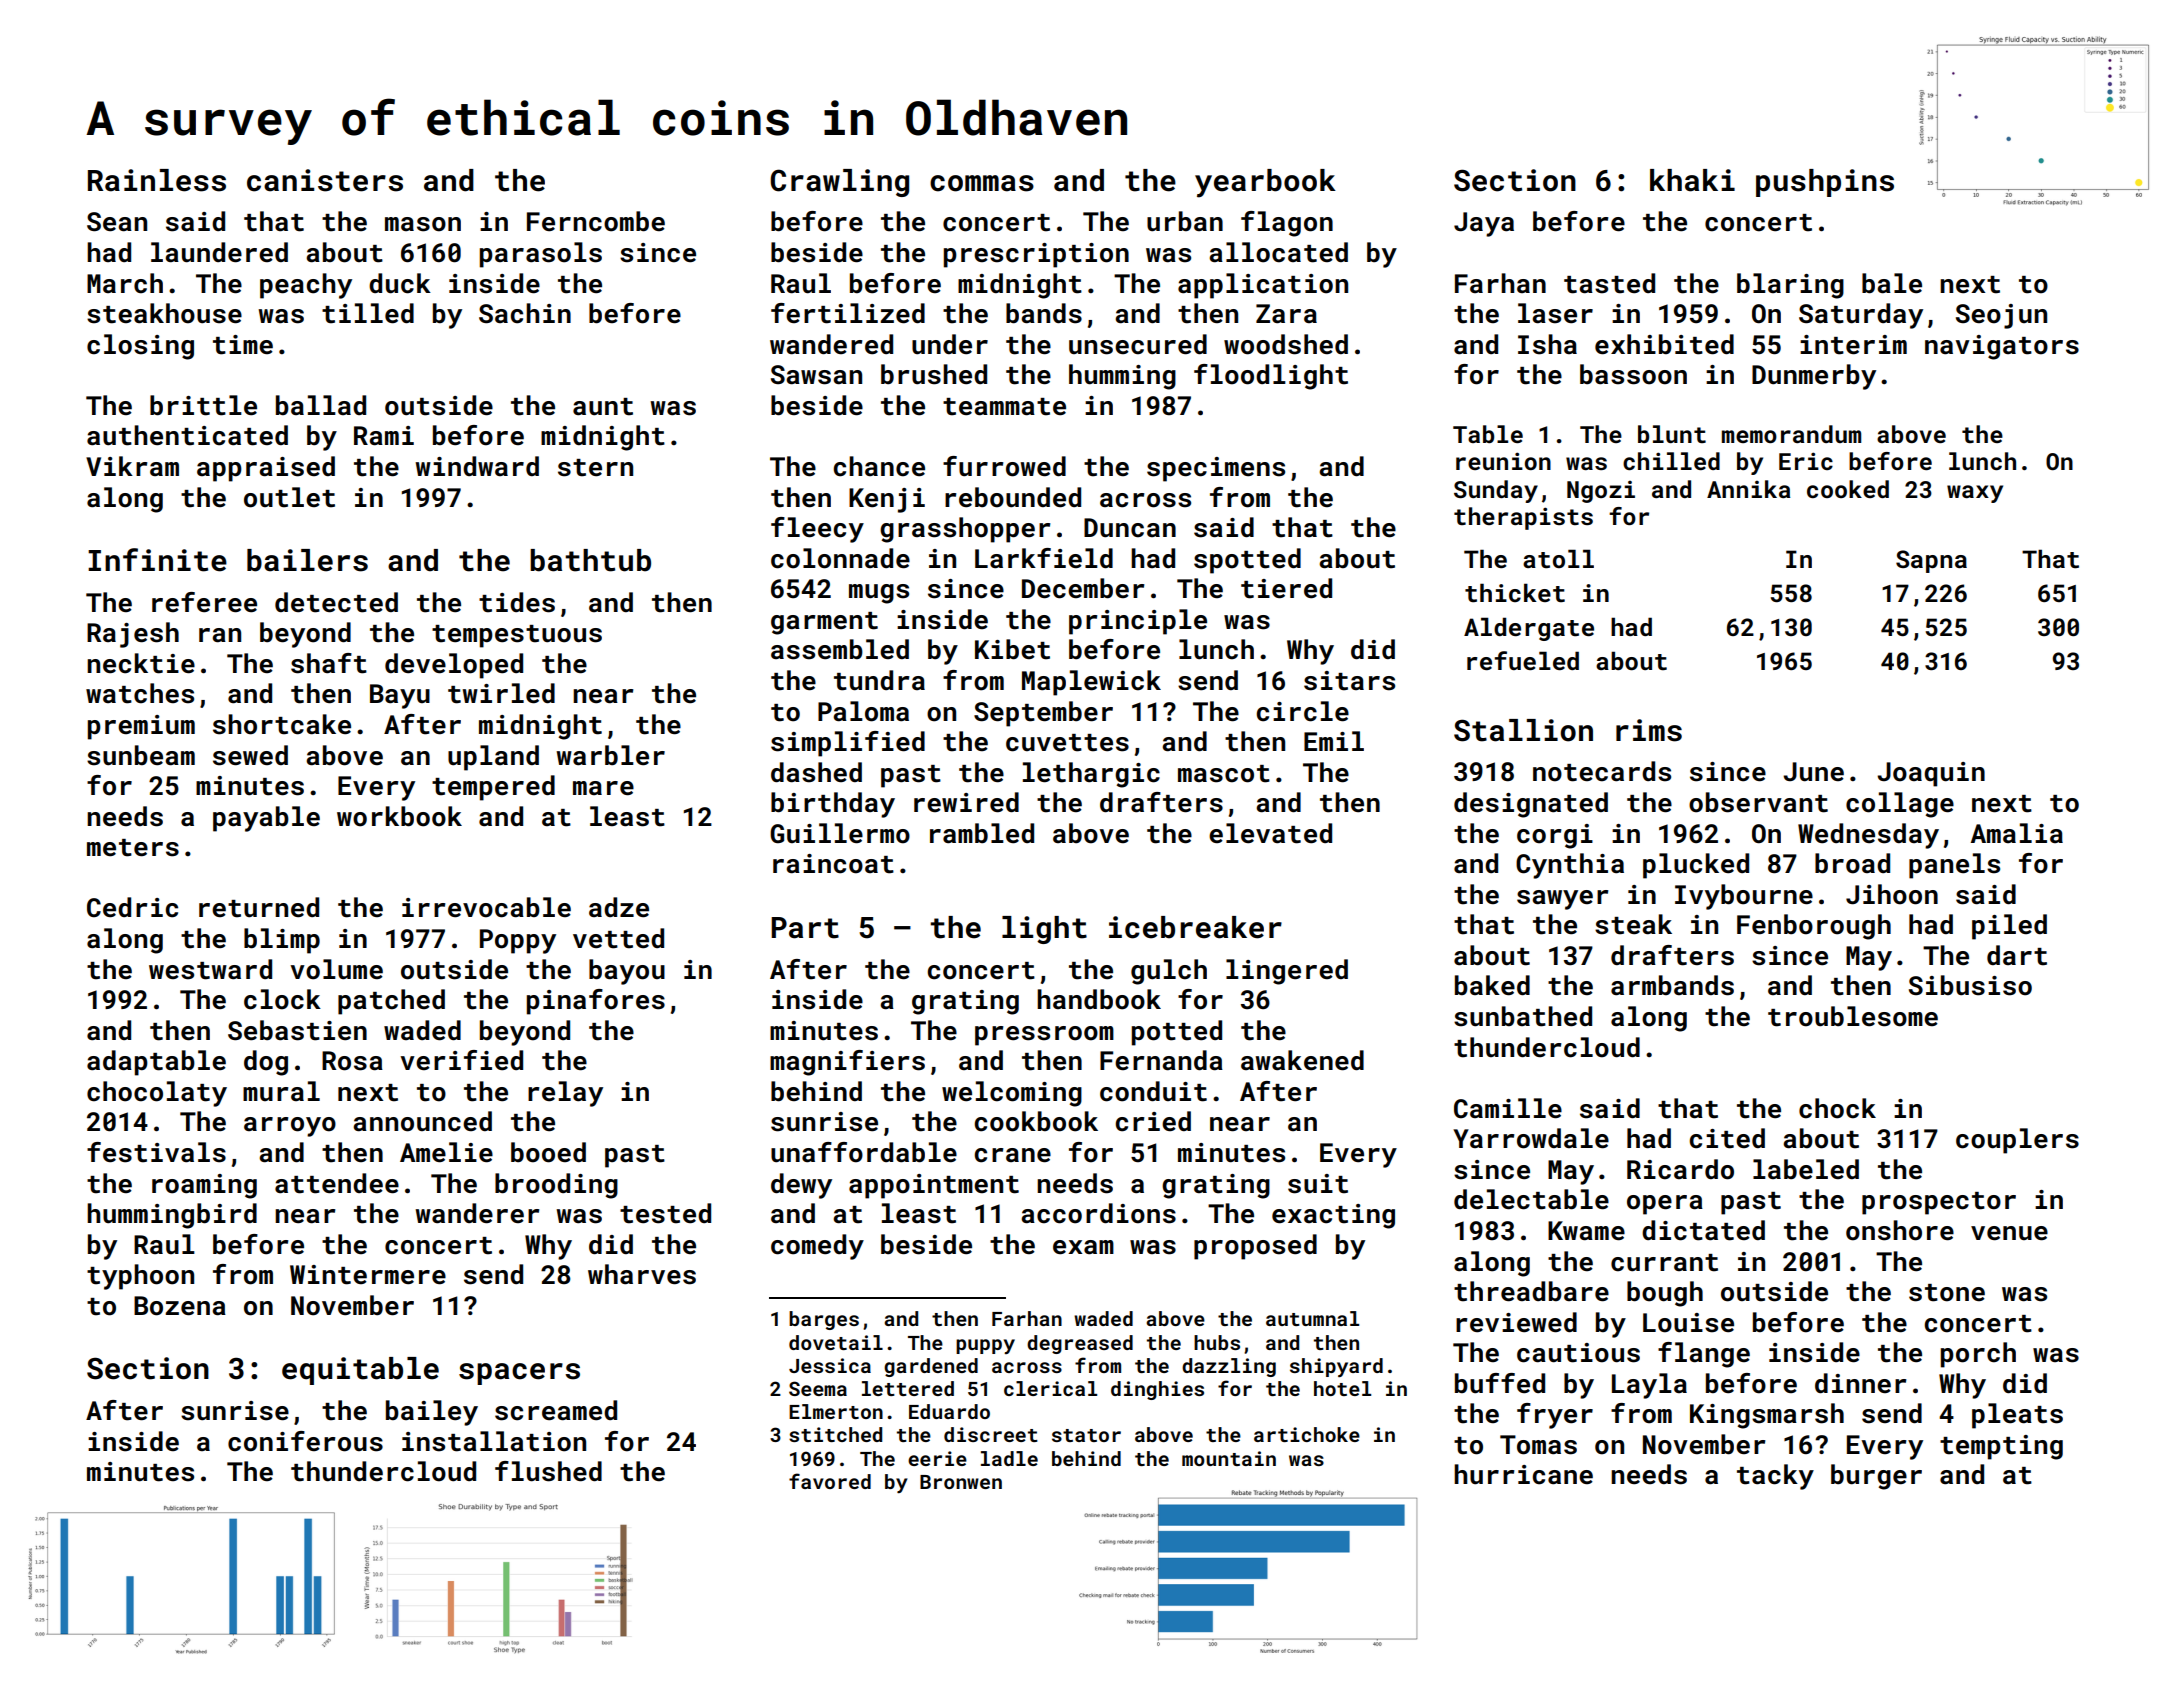  I want to click on workbook, so click(399, 816).
